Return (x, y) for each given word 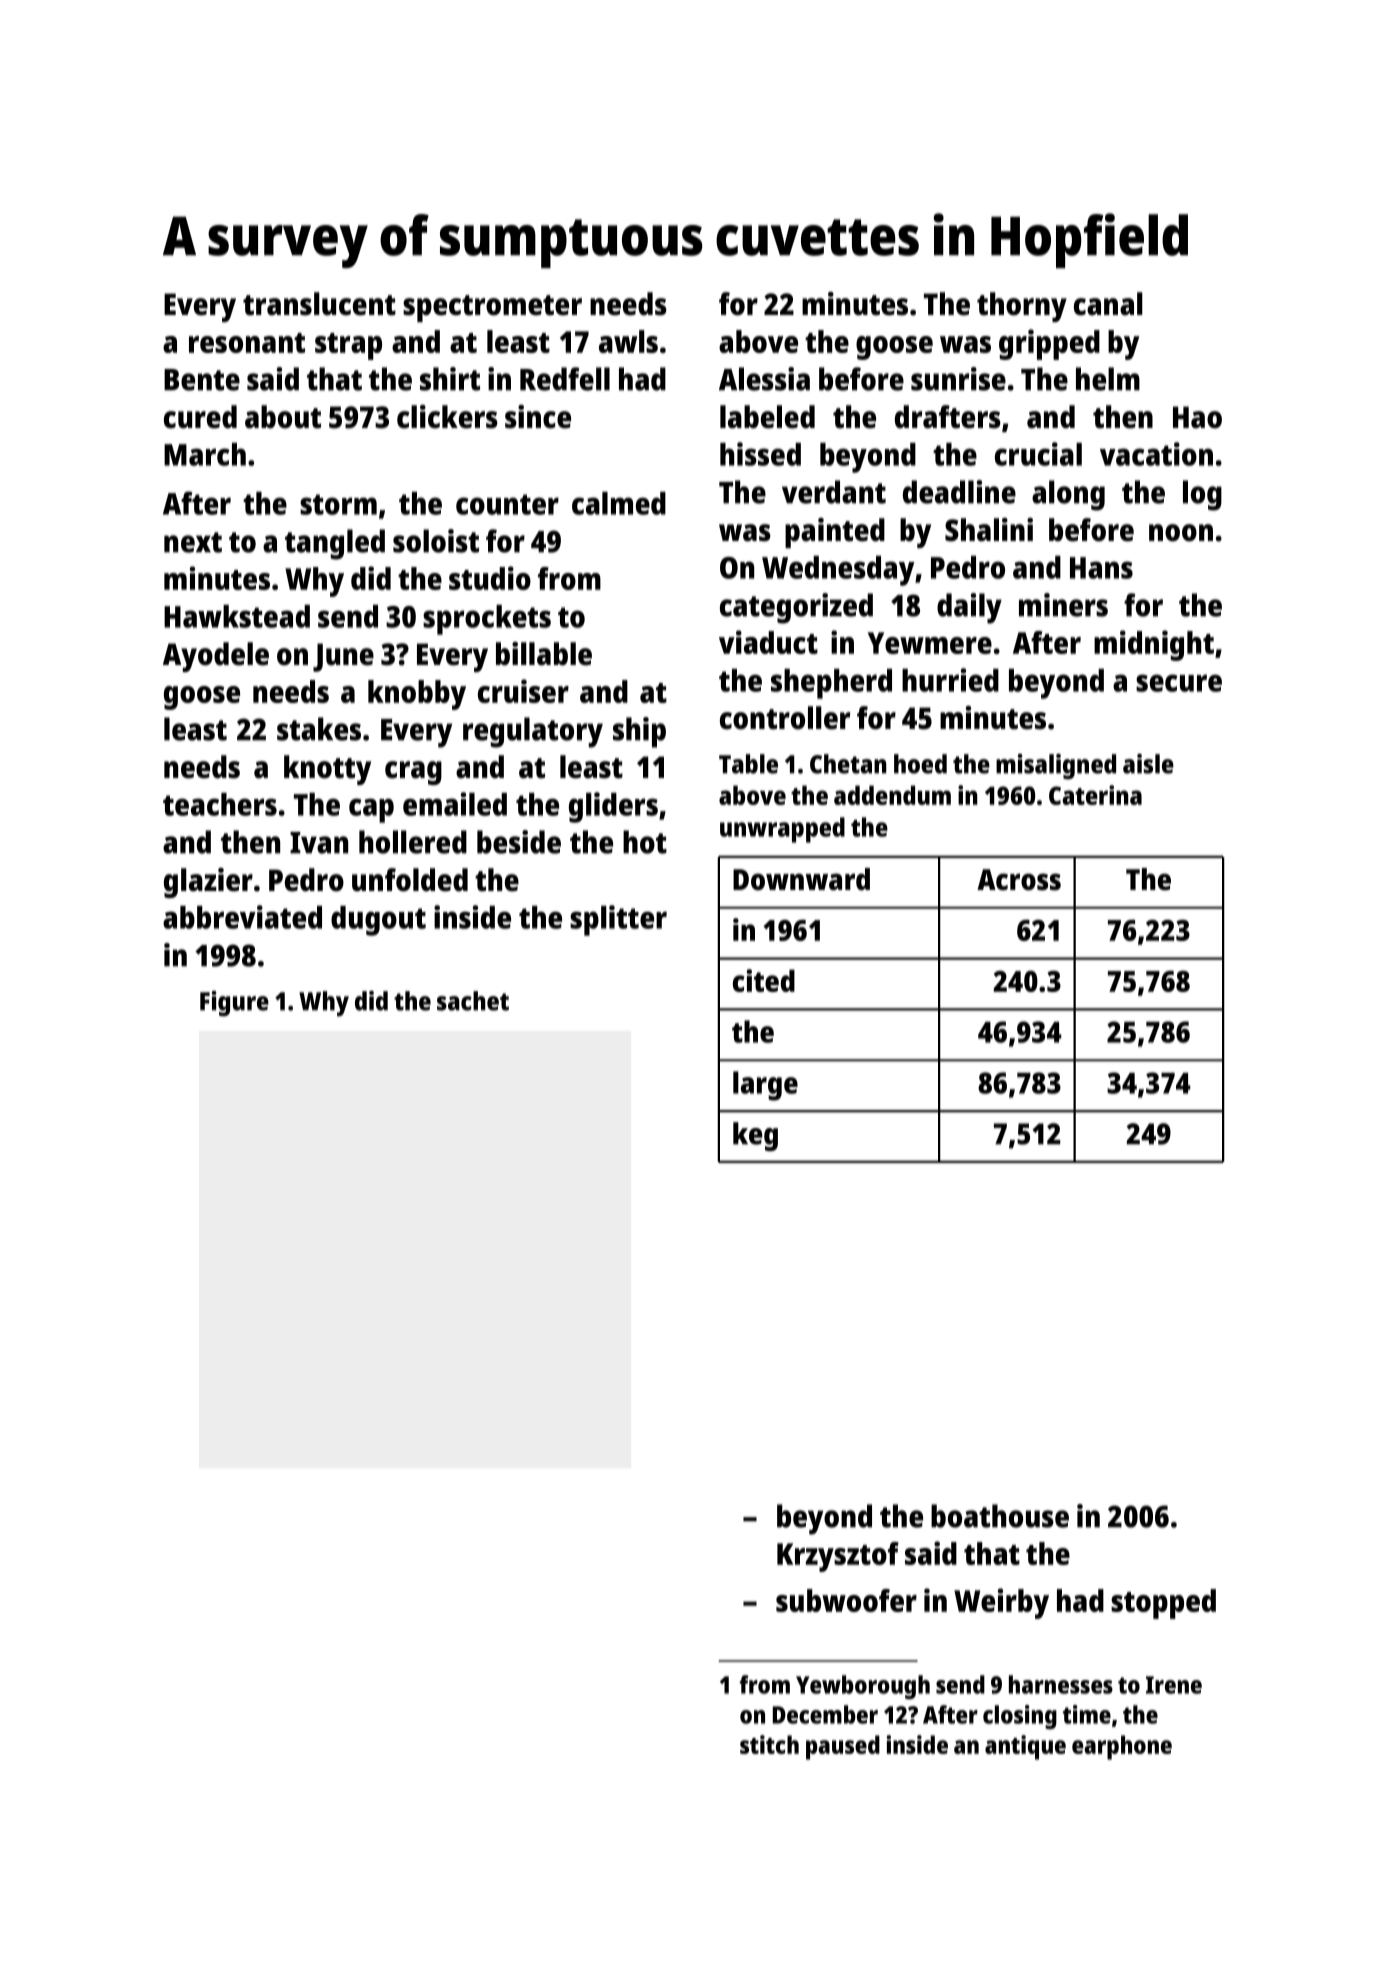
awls (628, 341)
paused (843, 1747)
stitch (769, 1744)
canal (1108, 304)
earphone (1122, 1747)
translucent (319, 304)
